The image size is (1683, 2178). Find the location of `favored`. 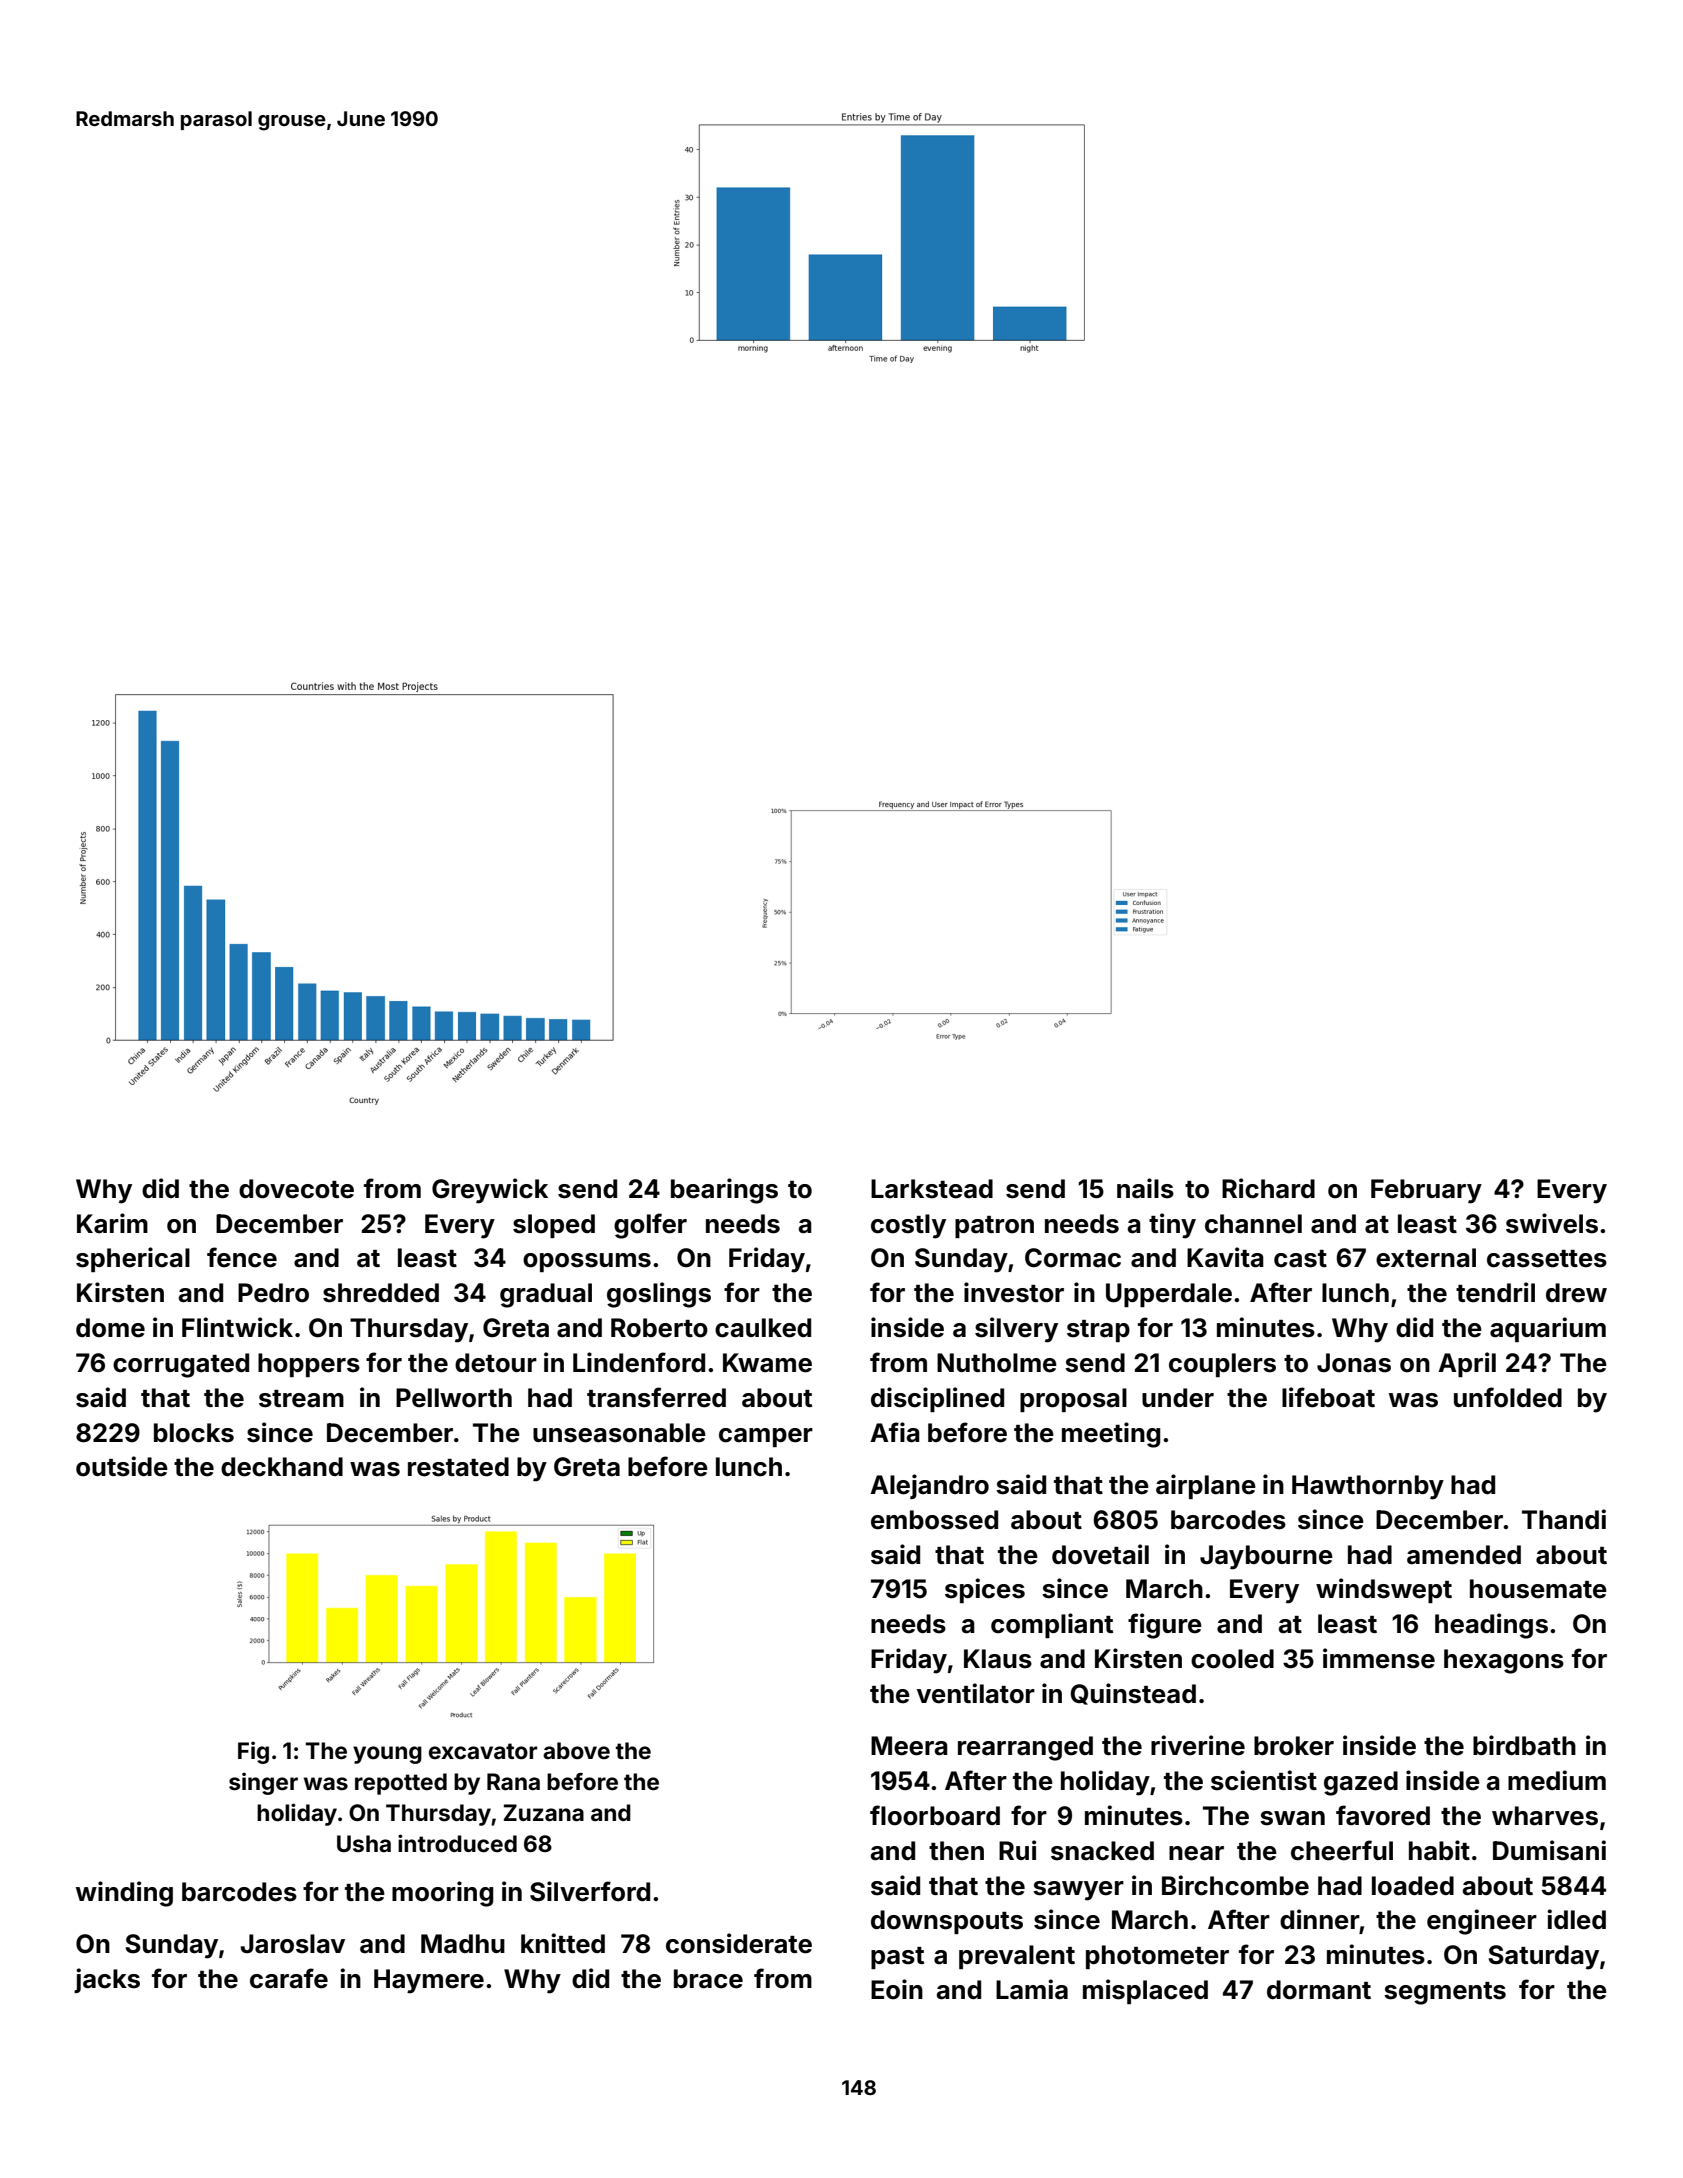

favored is located at coordinates (1383, 1815).
